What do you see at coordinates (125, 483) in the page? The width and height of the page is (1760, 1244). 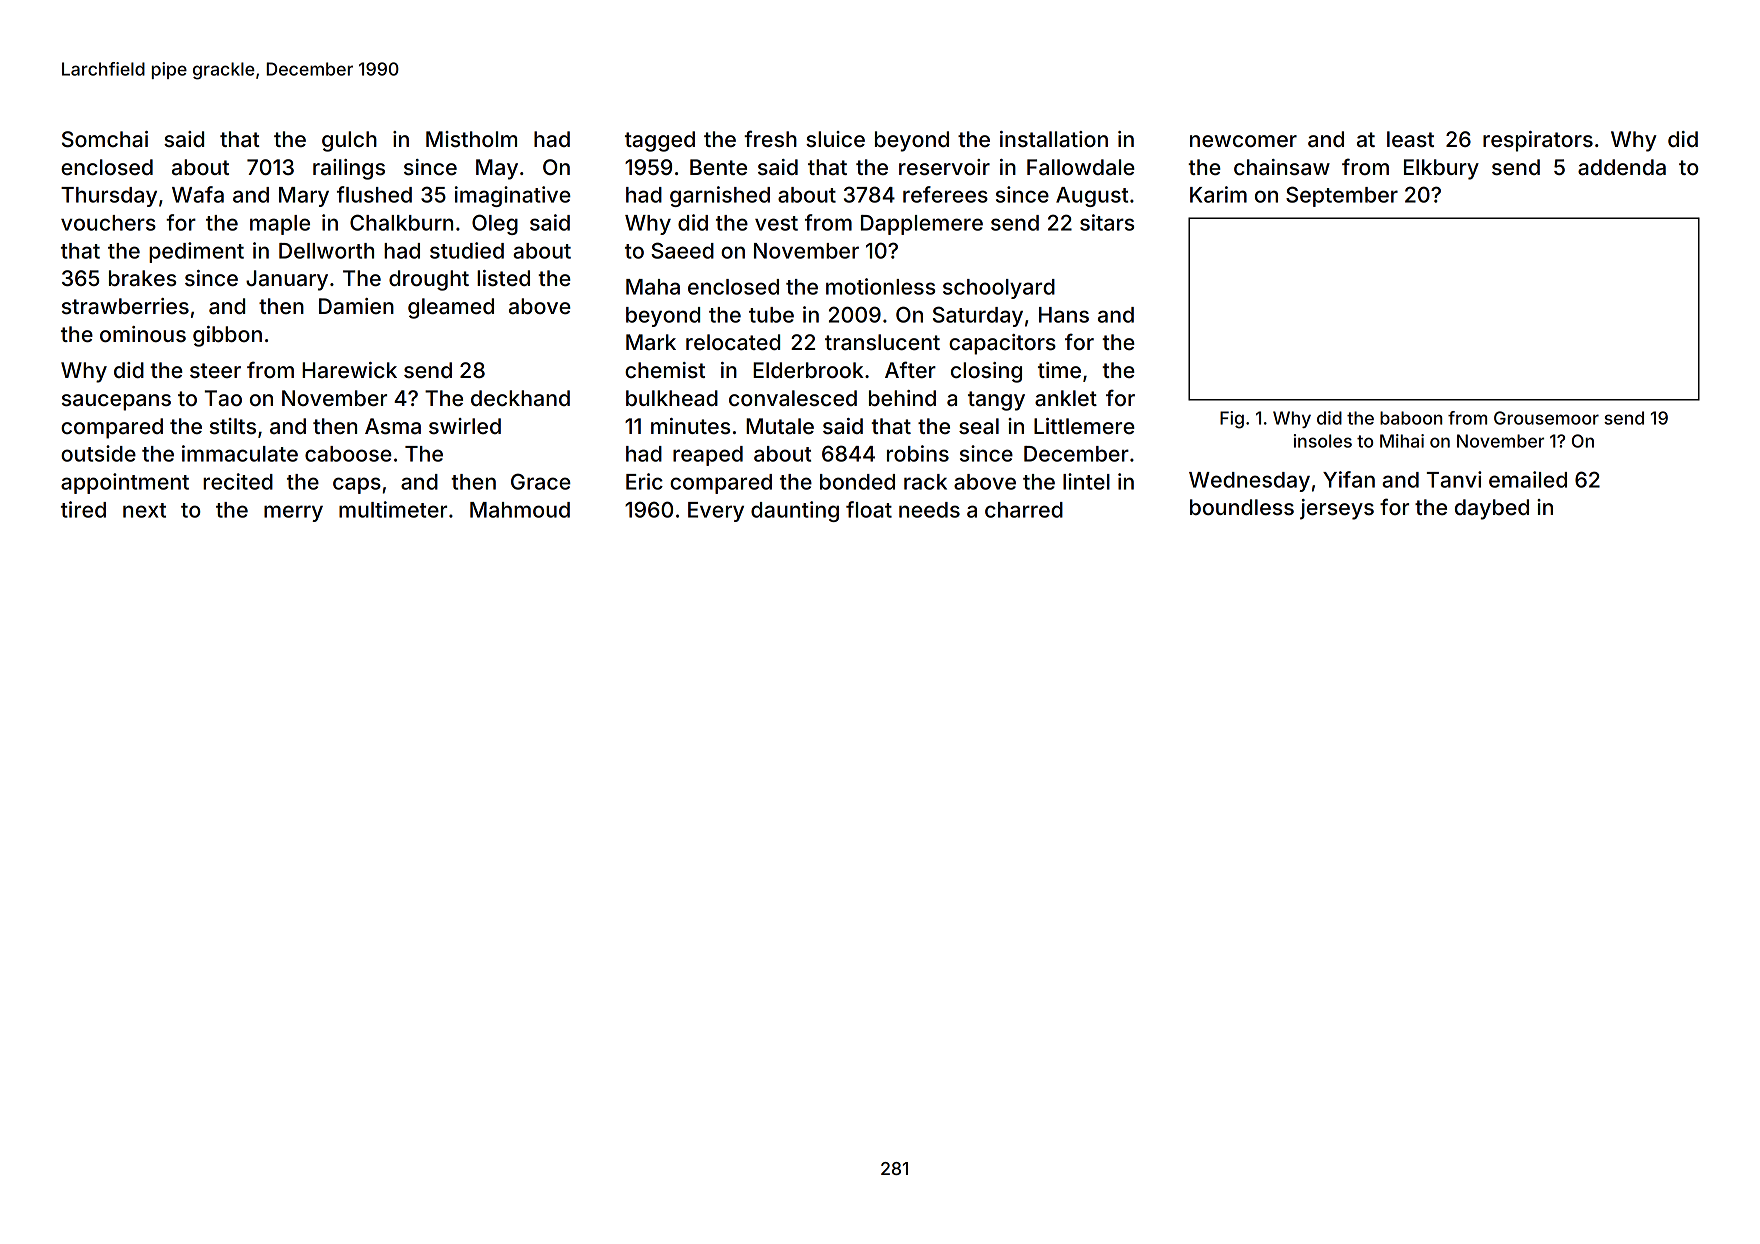 I see `appointment` at bounding box center [125, 483].
